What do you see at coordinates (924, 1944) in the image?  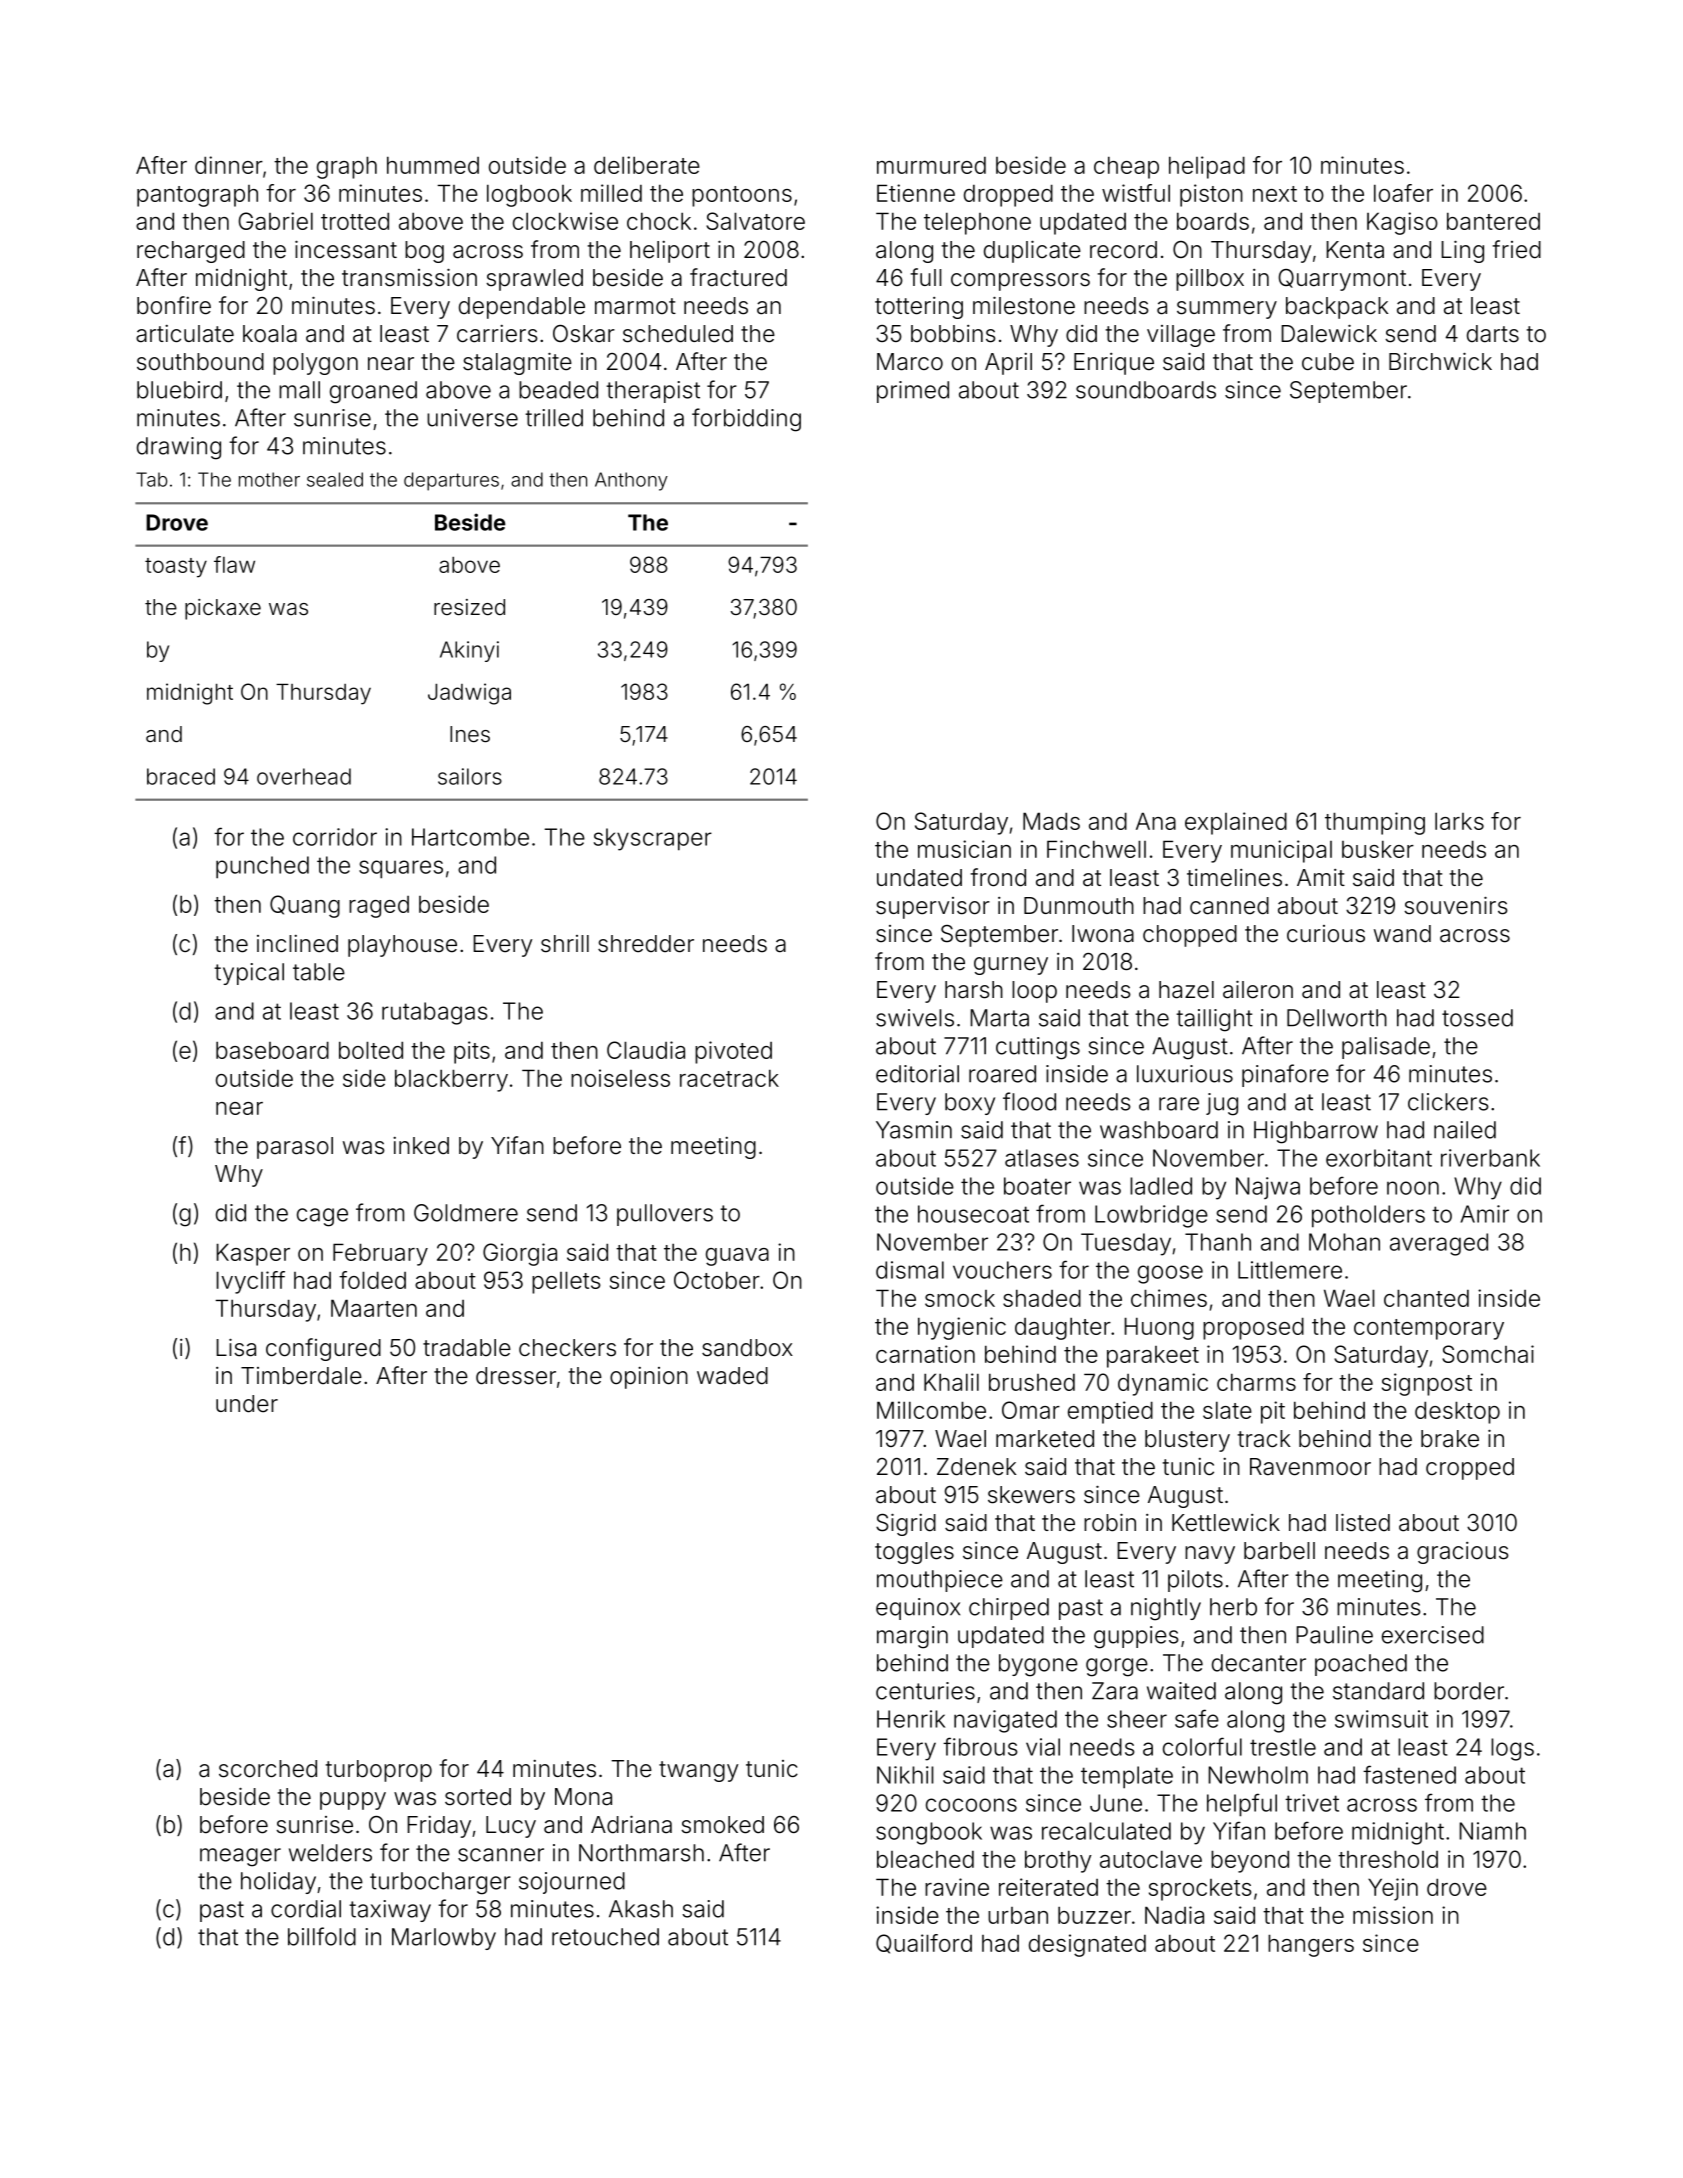 I see `Quailford` at bounding box center [924, 1944].
